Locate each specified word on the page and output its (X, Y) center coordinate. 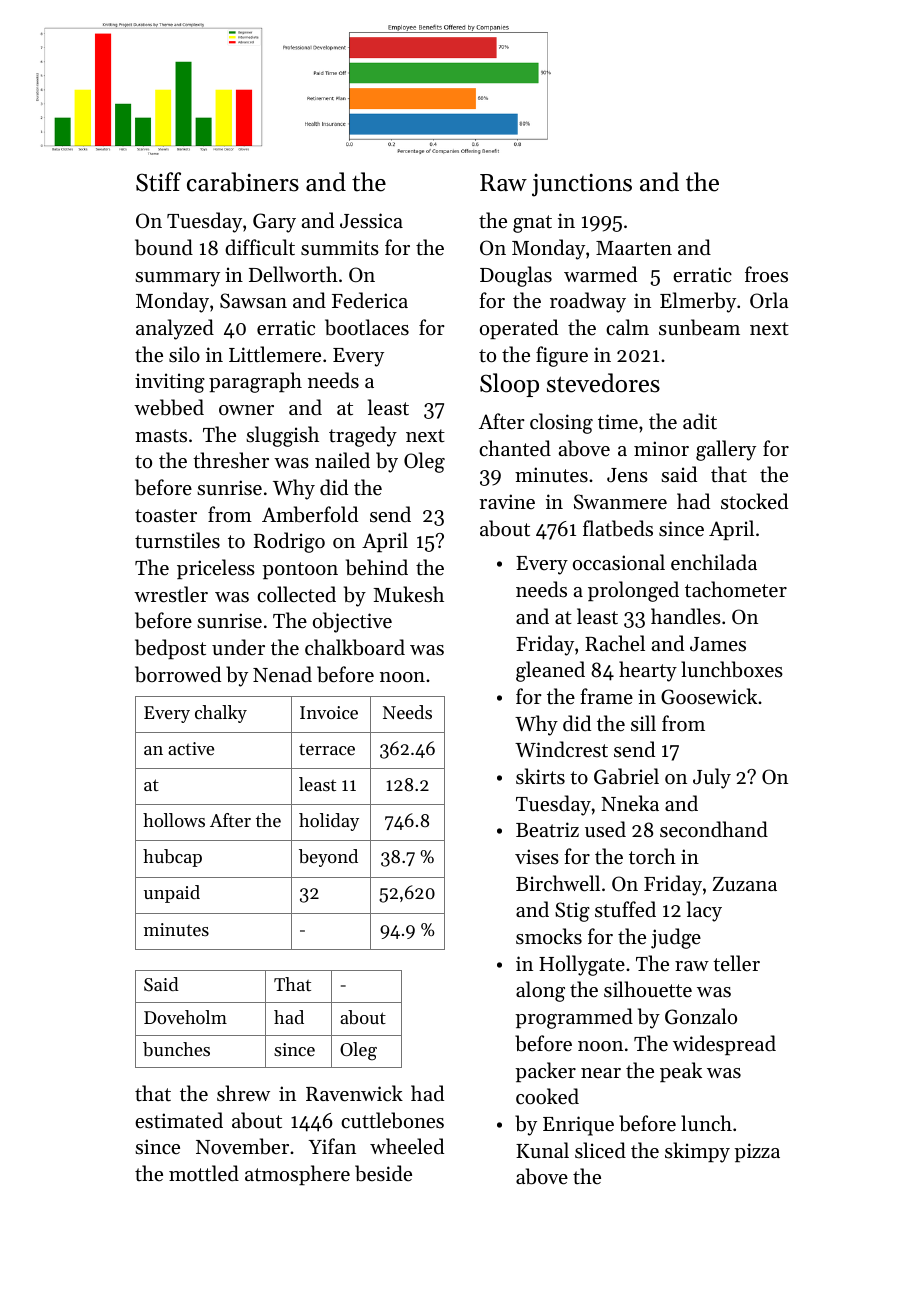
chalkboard (355, 647)
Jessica (371, 221)
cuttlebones (392, 1120)
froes (766, 274)
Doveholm (185, 1017)
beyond (328, 858)
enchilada (714, 562)
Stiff (158, 182)
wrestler (171, 594)
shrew (243, 1093)
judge (676, 938)
